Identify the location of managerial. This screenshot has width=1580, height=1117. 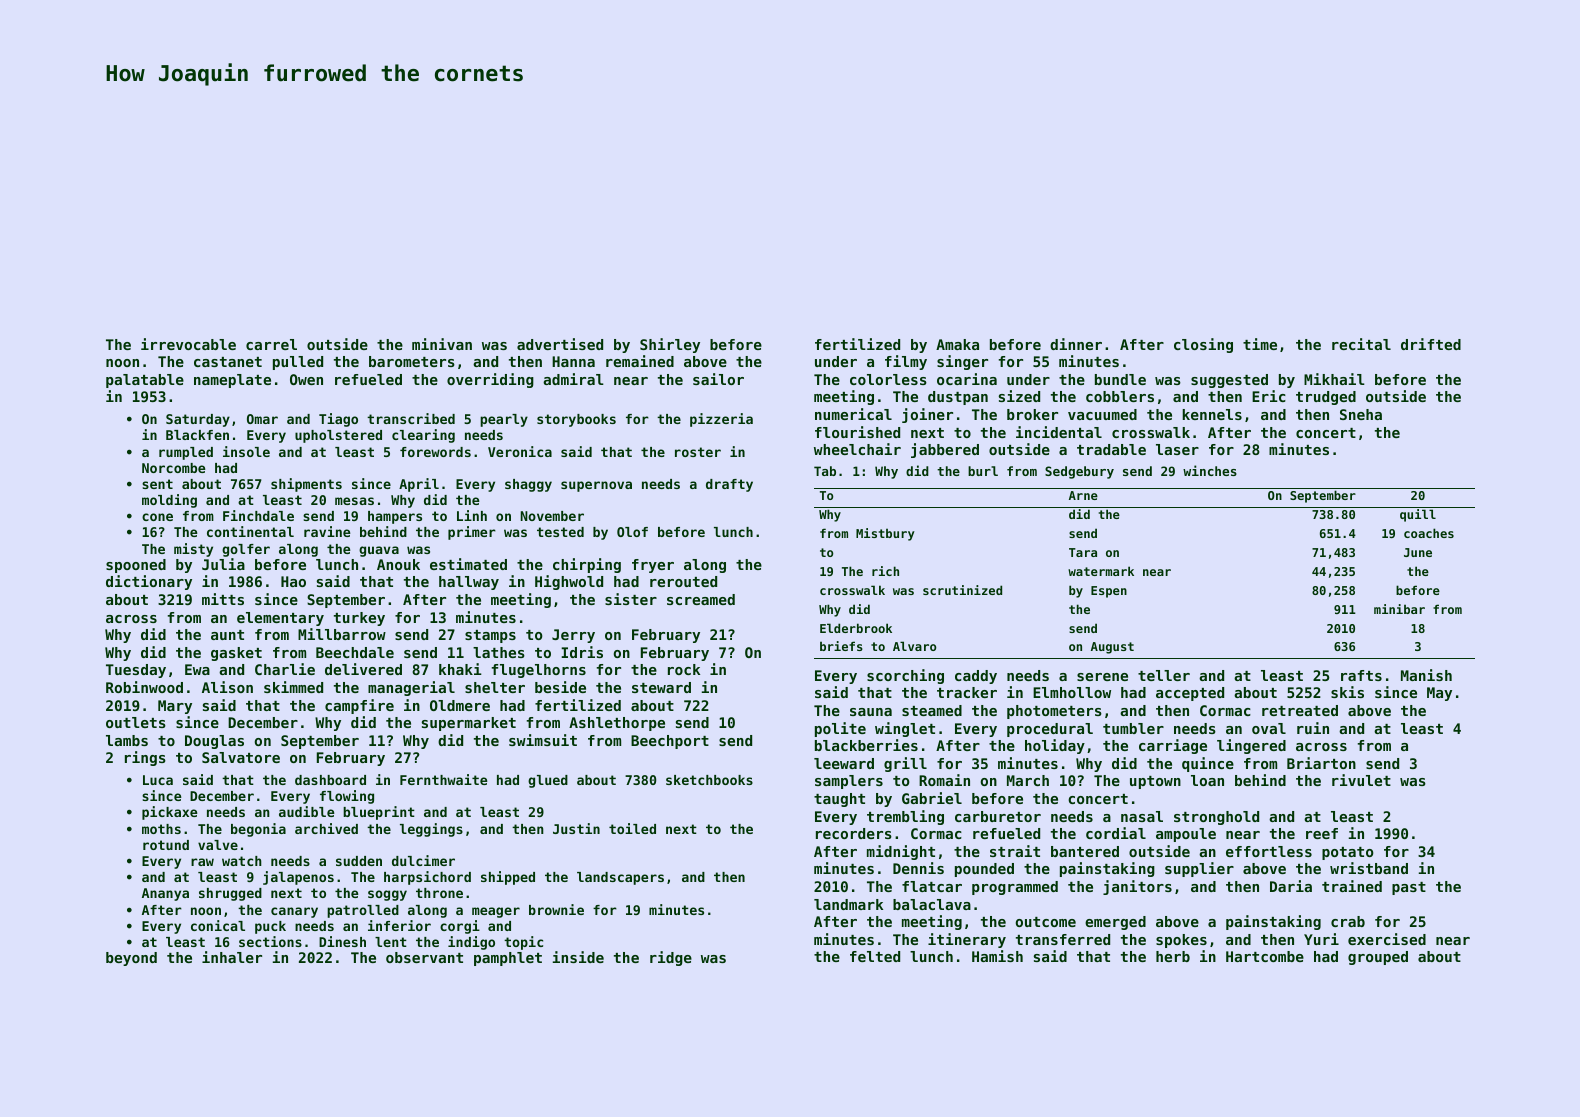
(411, 688).
